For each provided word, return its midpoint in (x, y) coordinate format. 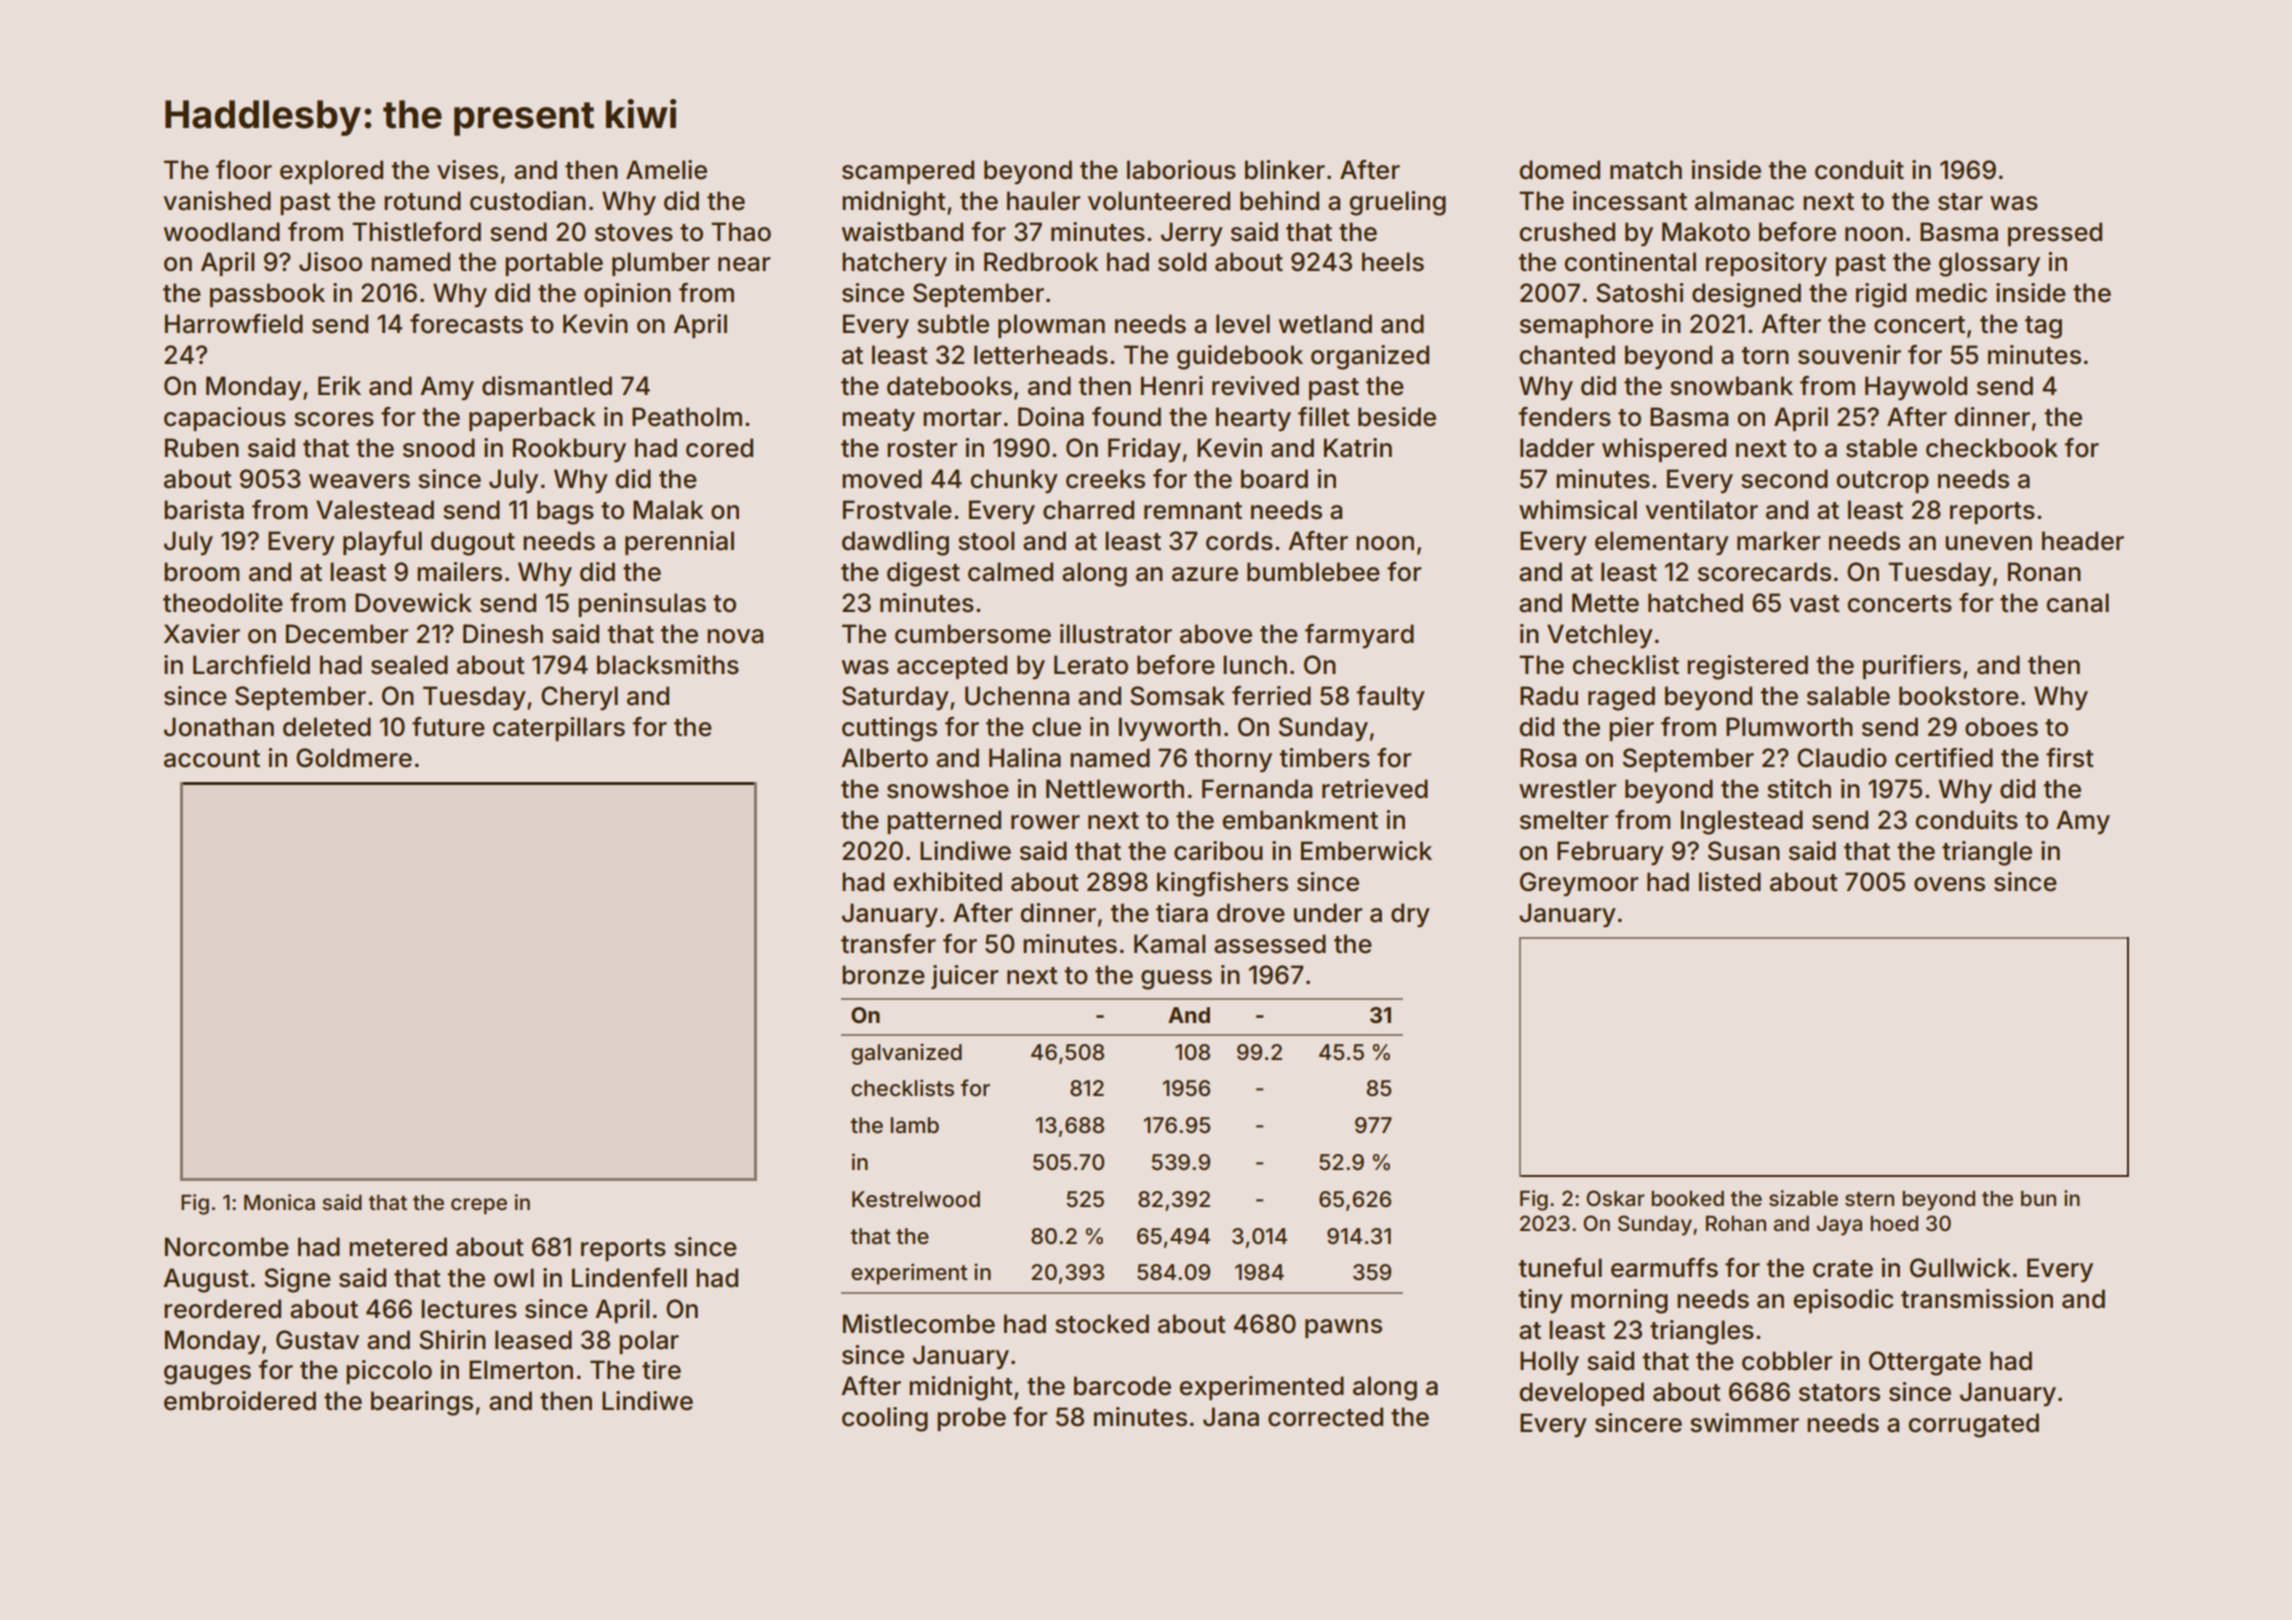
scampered (908, 172)
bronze (883, 975)
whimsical (1578, 510)
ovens (1949, 884)
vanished (217, 201)
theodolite (223, 603)
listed (1730, 882)
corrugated (1973, 1425)
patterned (944, 822)
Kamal (1170, 944)
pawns (1343, 1328)
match (1646, 170)
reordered (222, 1309)
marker (1779, 541)
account (212, 759)
